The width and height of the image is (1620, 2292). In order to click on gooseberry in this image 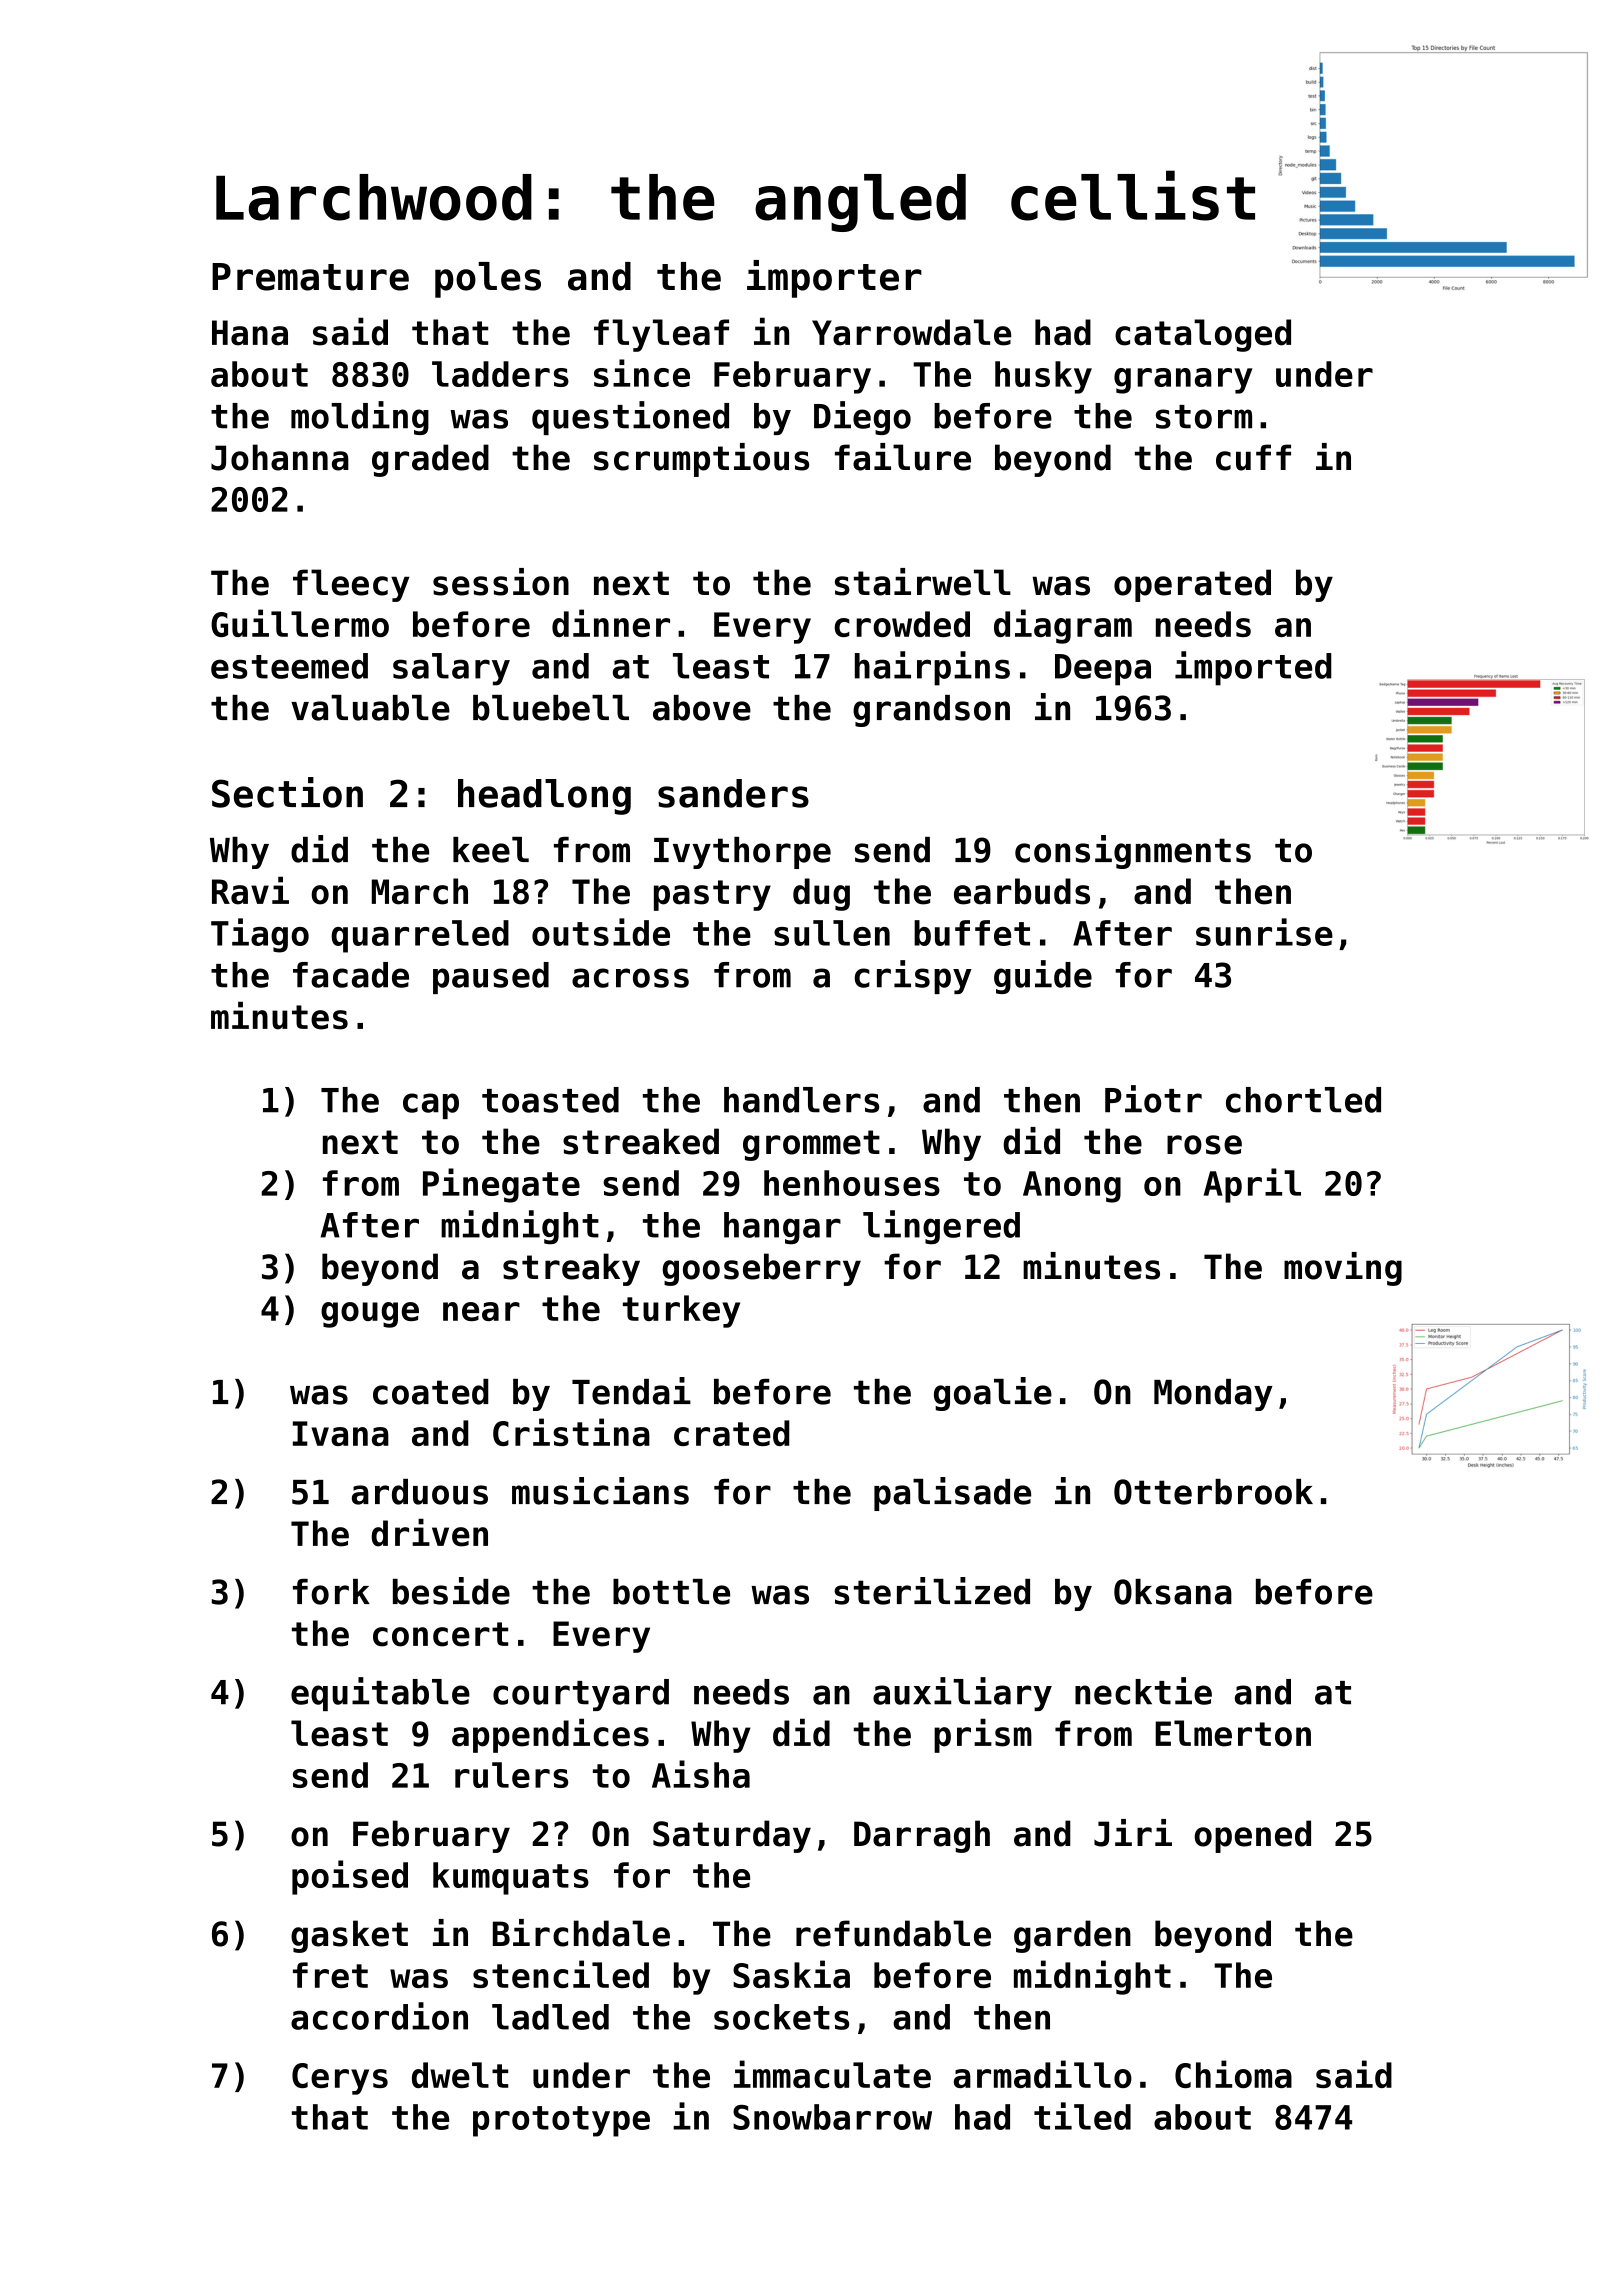, I will do `click(761, 1269)`.
